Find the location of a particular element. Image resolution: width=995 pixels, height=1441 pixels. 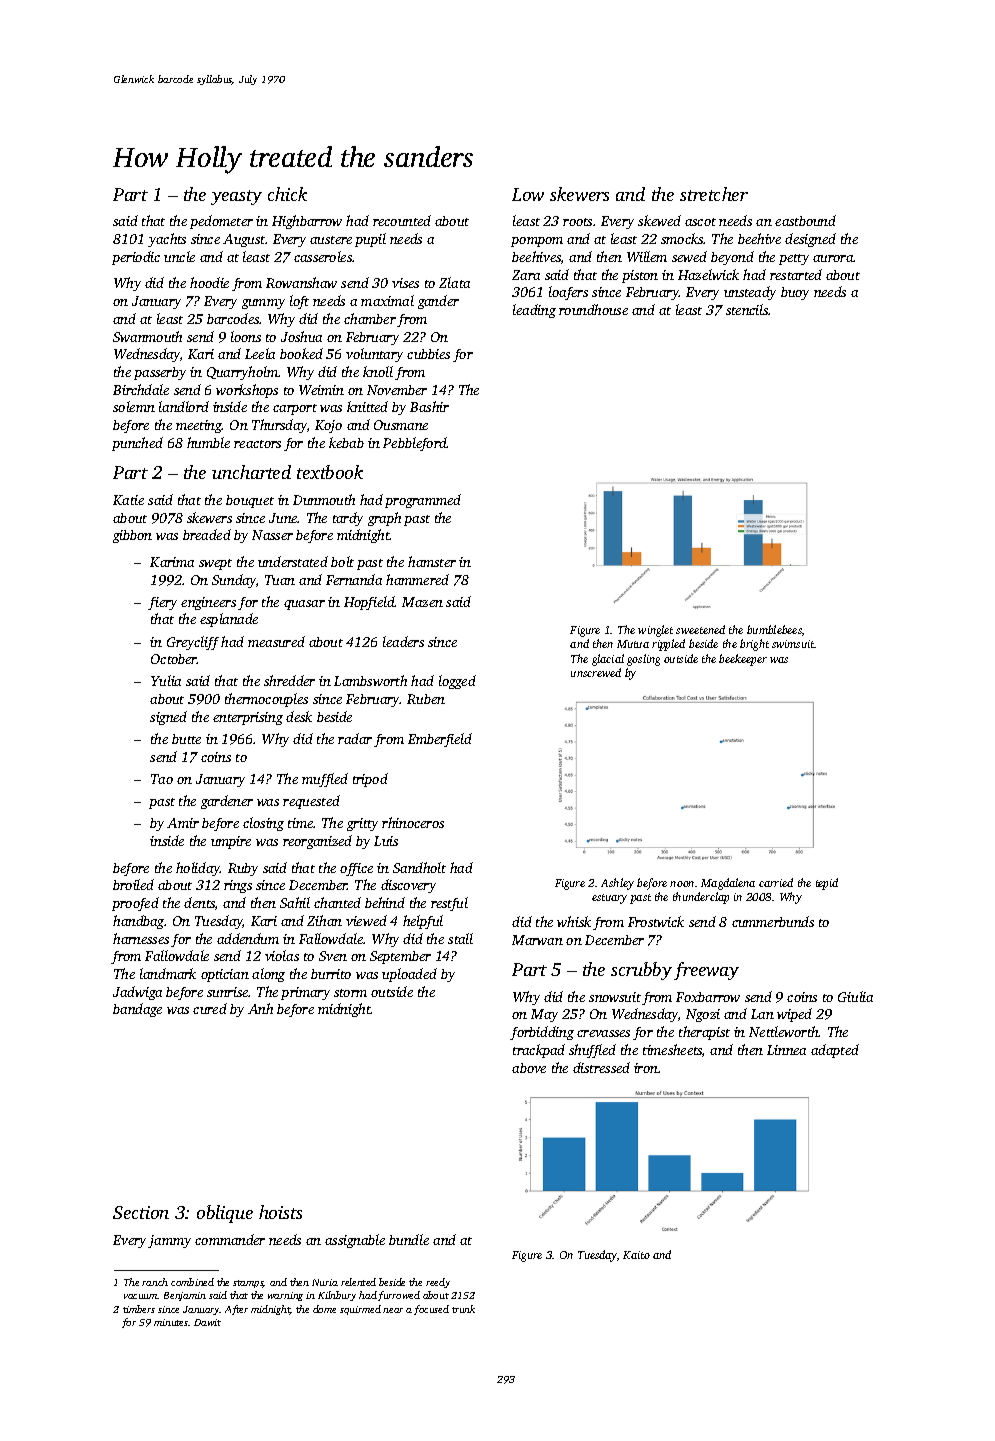

aurora is located at coordinates (833, 258).
